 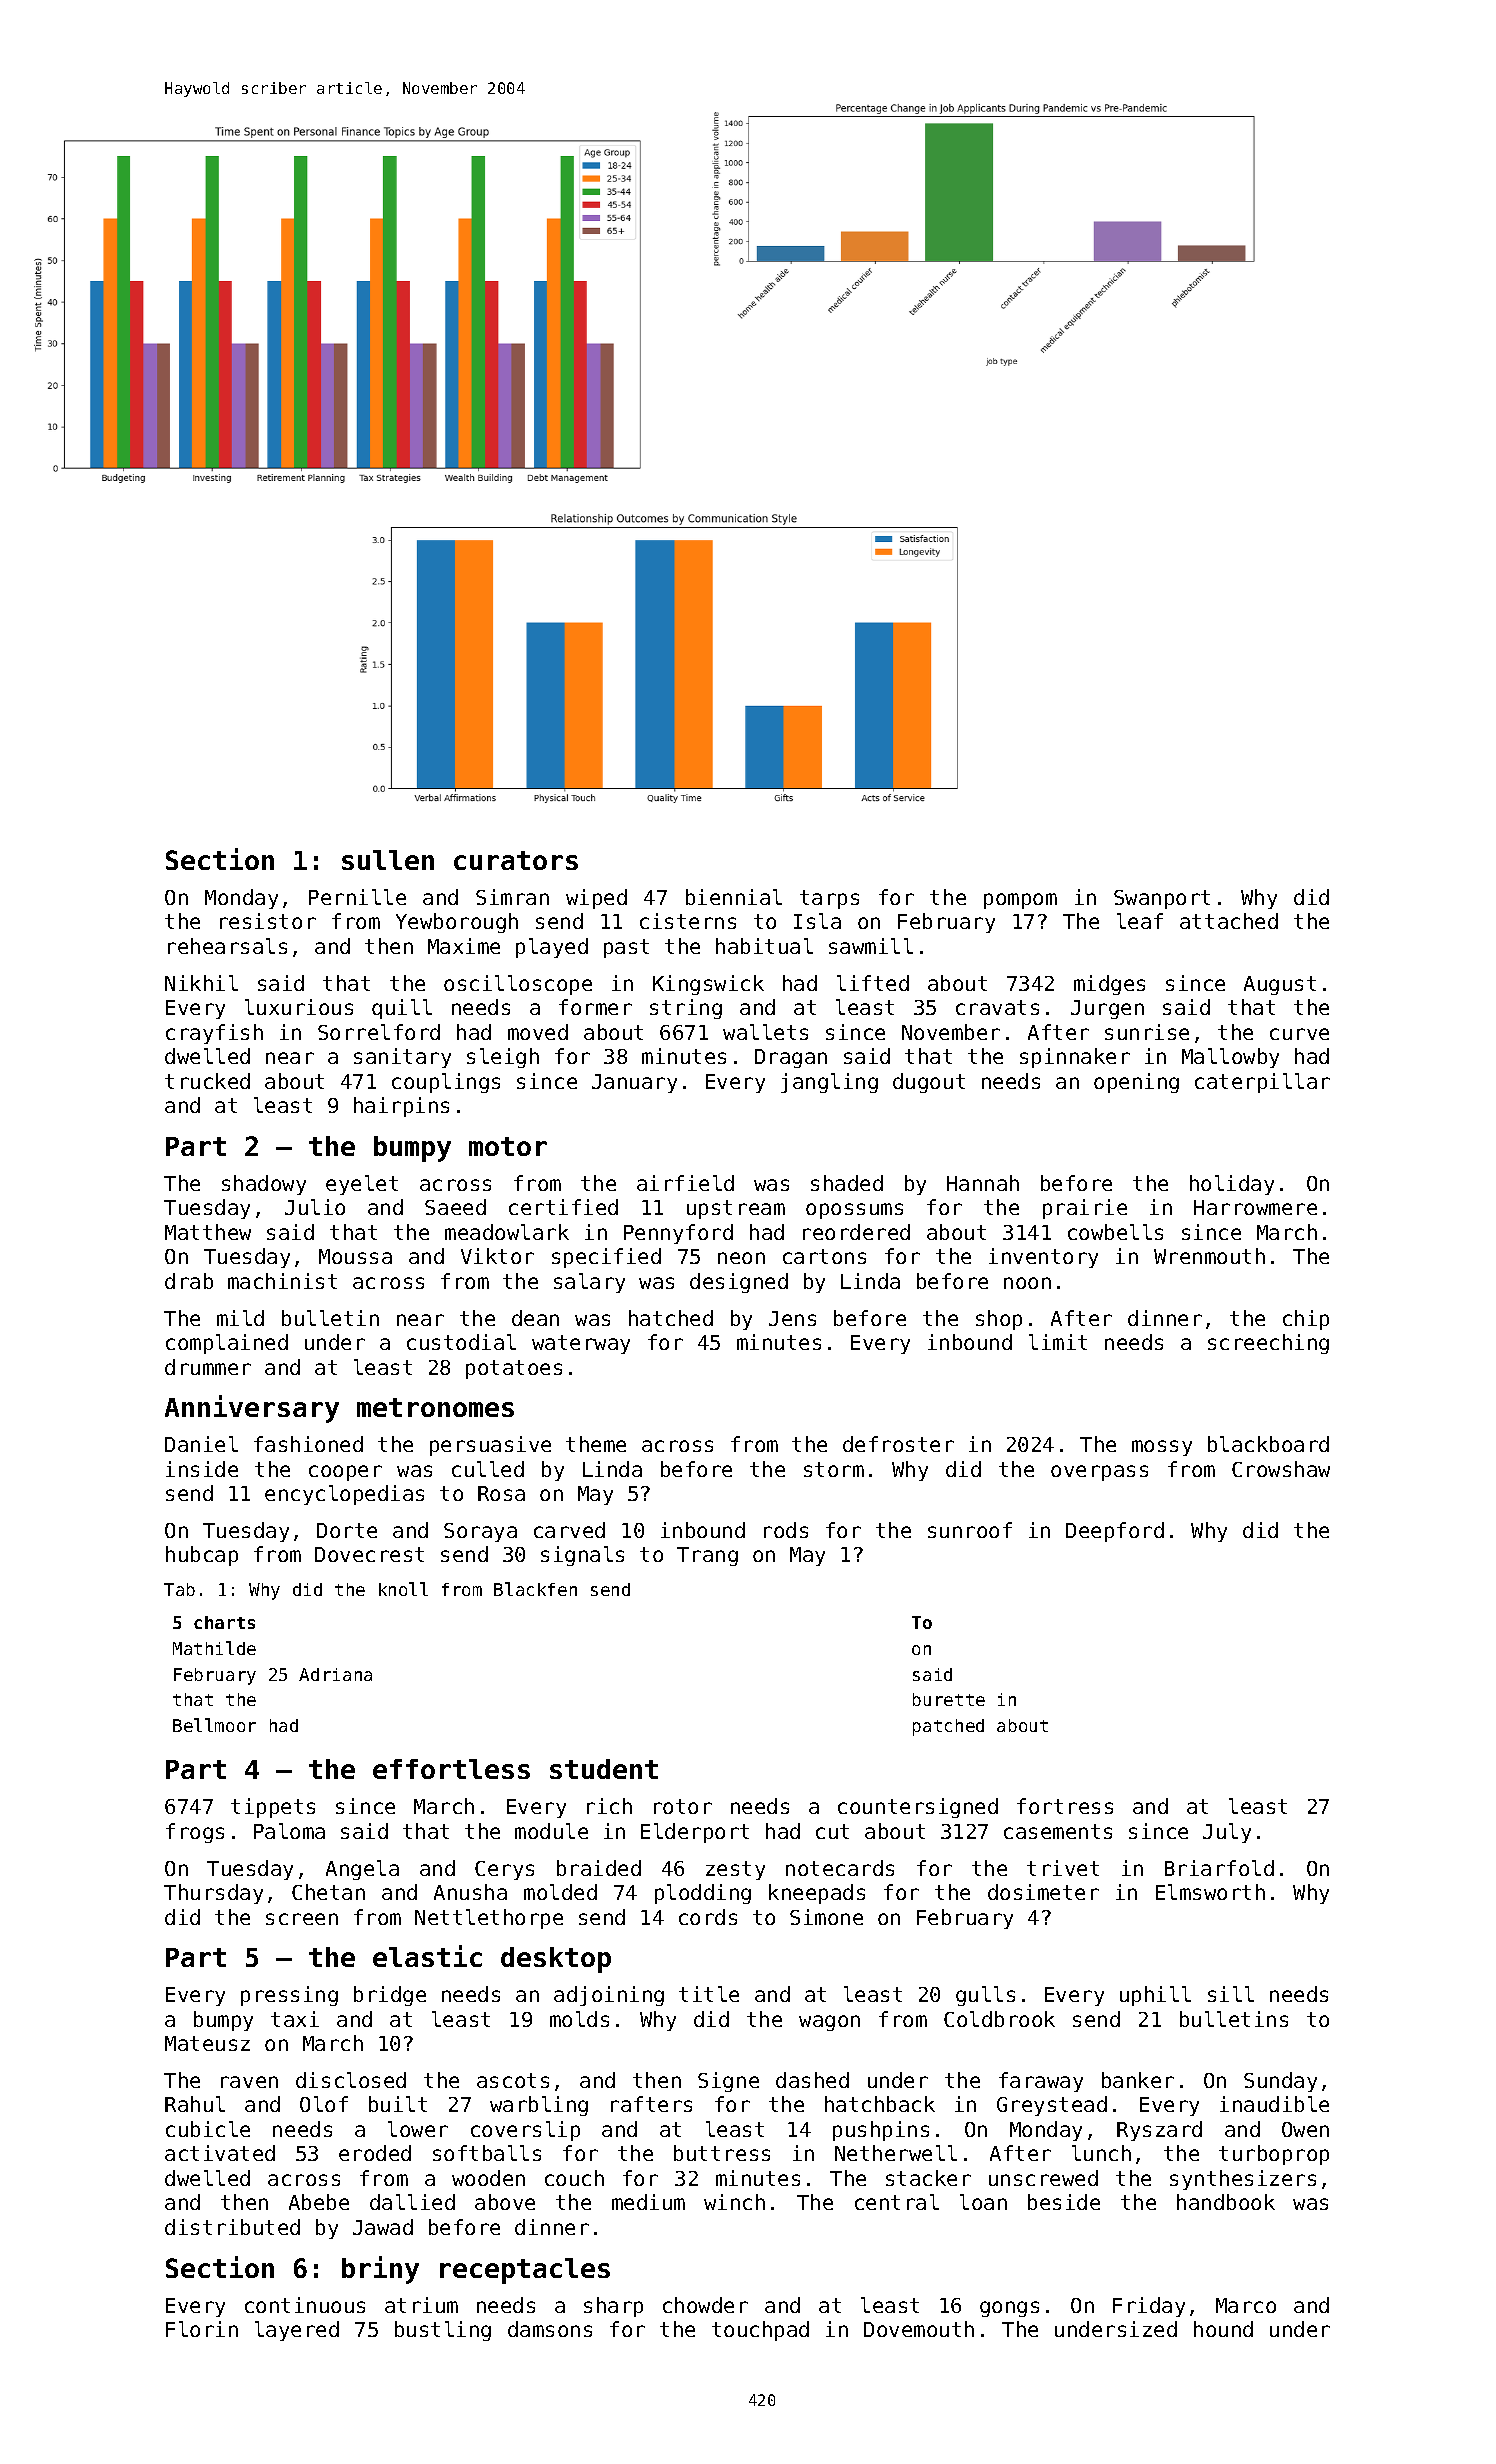 I want to click on Dovemouth, so click(x=919, y=2329).
